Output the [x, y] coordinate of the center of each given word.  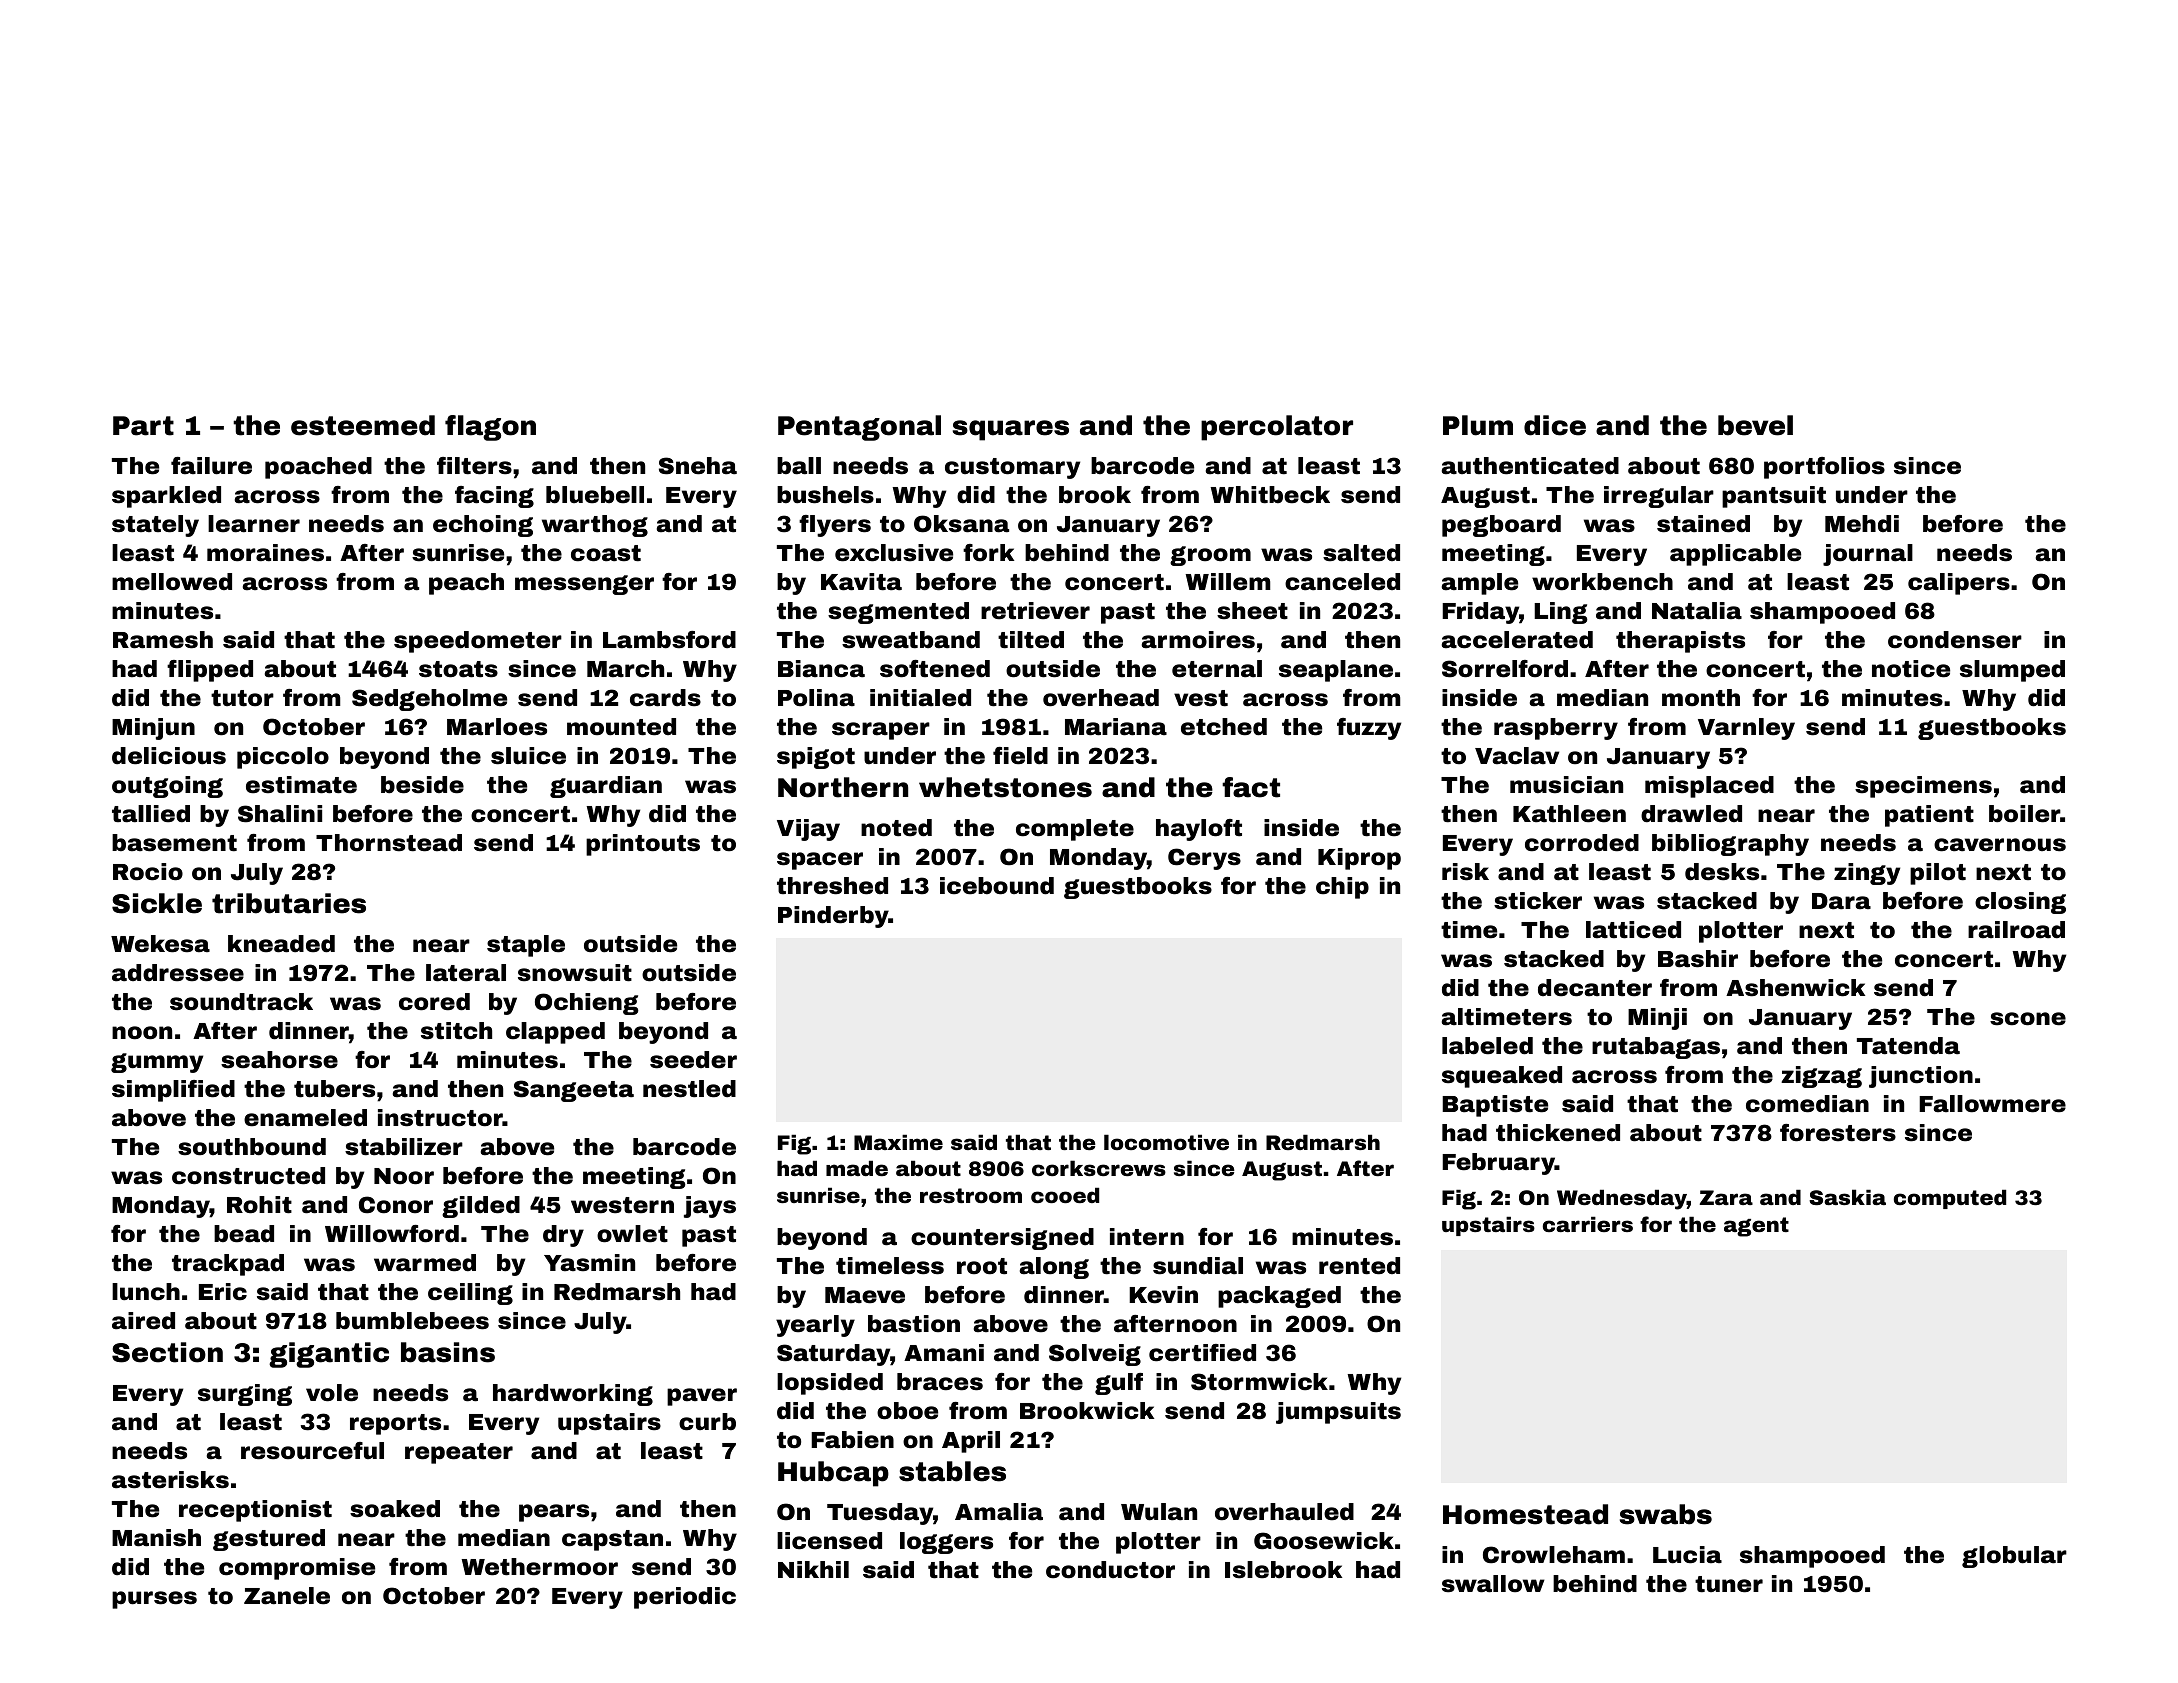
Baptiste [1495, 1106]
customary [1012, 468]
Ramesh [163, 640]
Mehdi [1862, 524]
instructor [440, 1118]
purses [154, 1600]
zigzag [1821, 1077]
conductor [1110, 1570]
